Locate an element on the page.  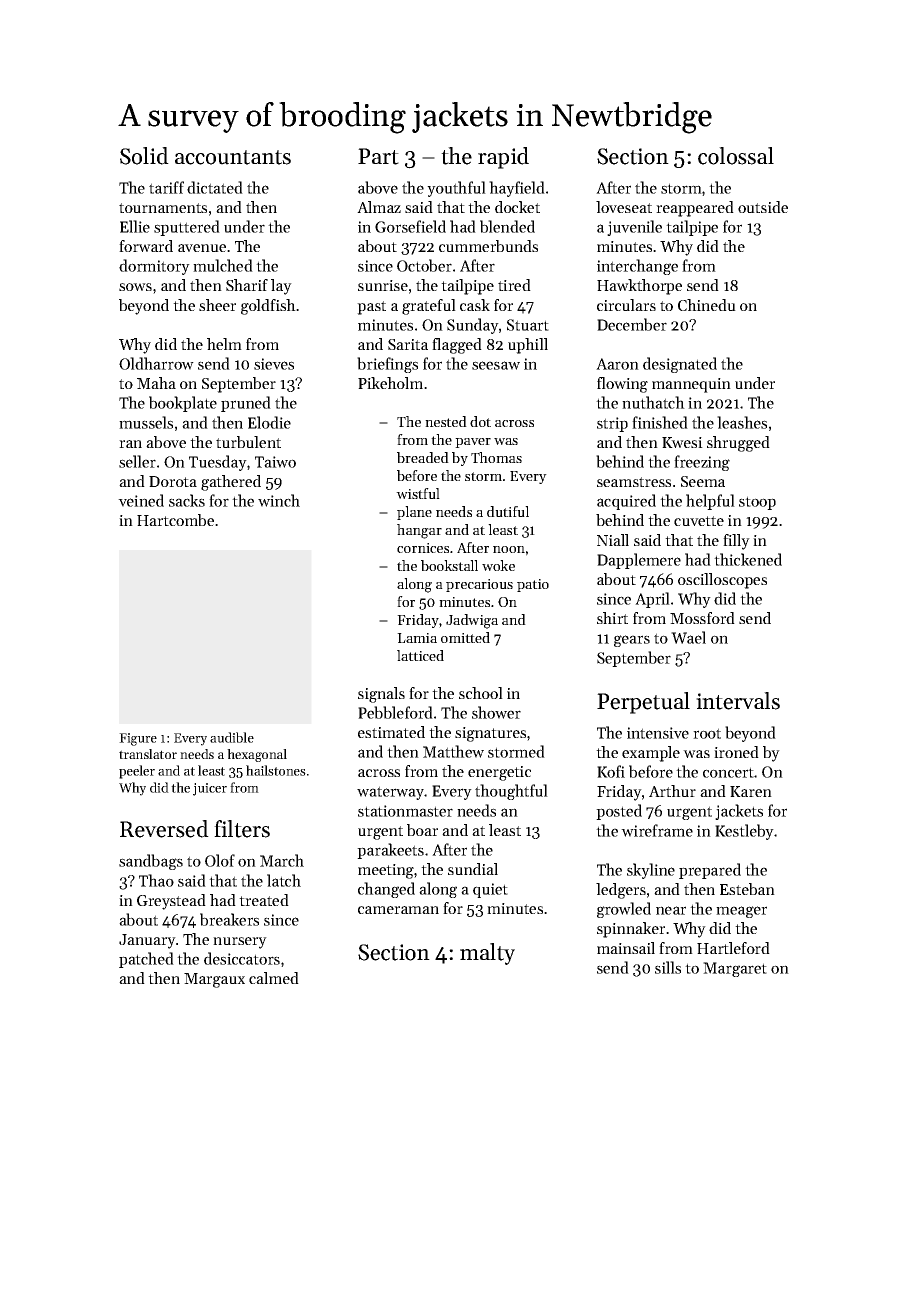
January is located at coordinates (147, 941).
